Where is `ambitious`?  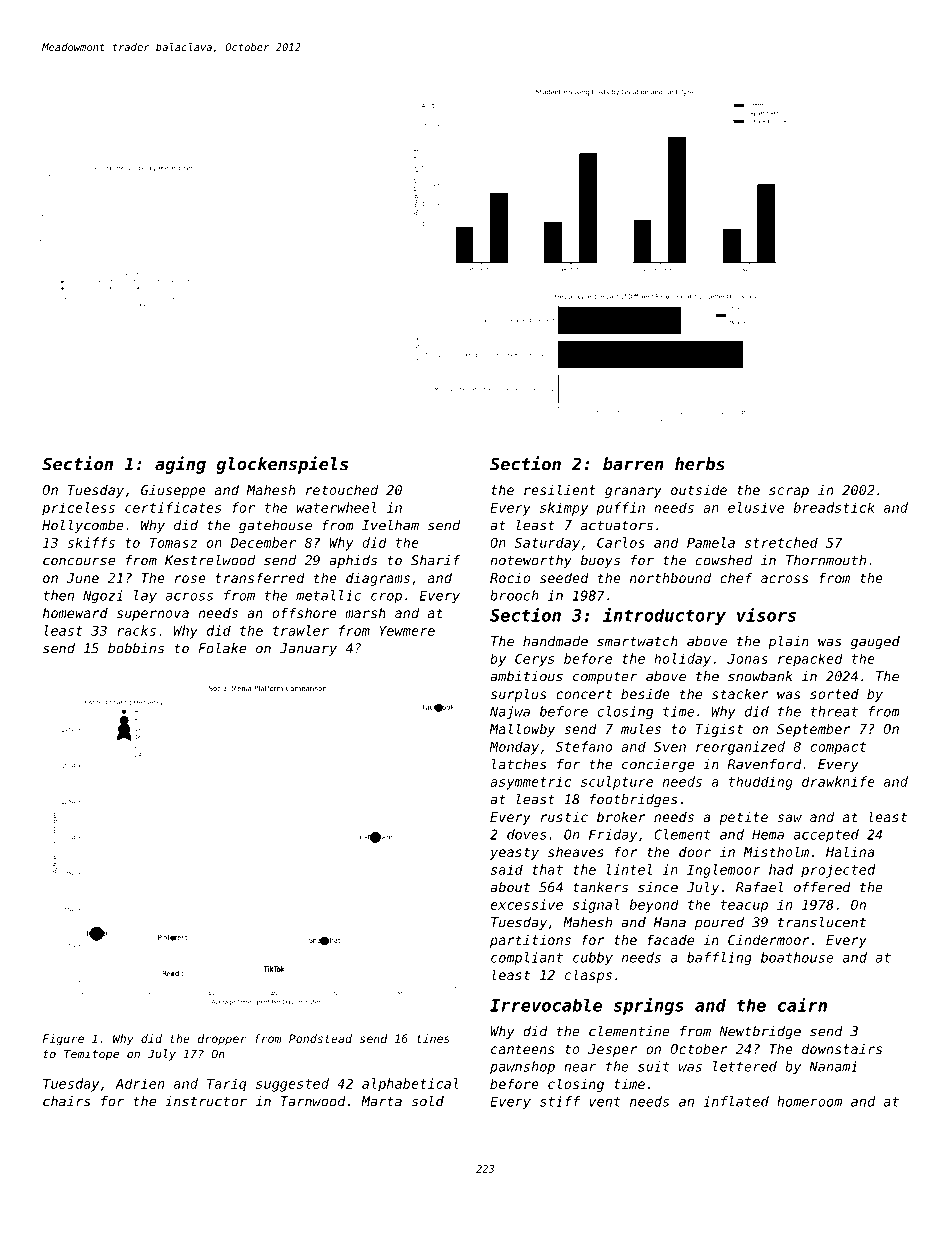
ambitious is located at coordinates (526, 676).
